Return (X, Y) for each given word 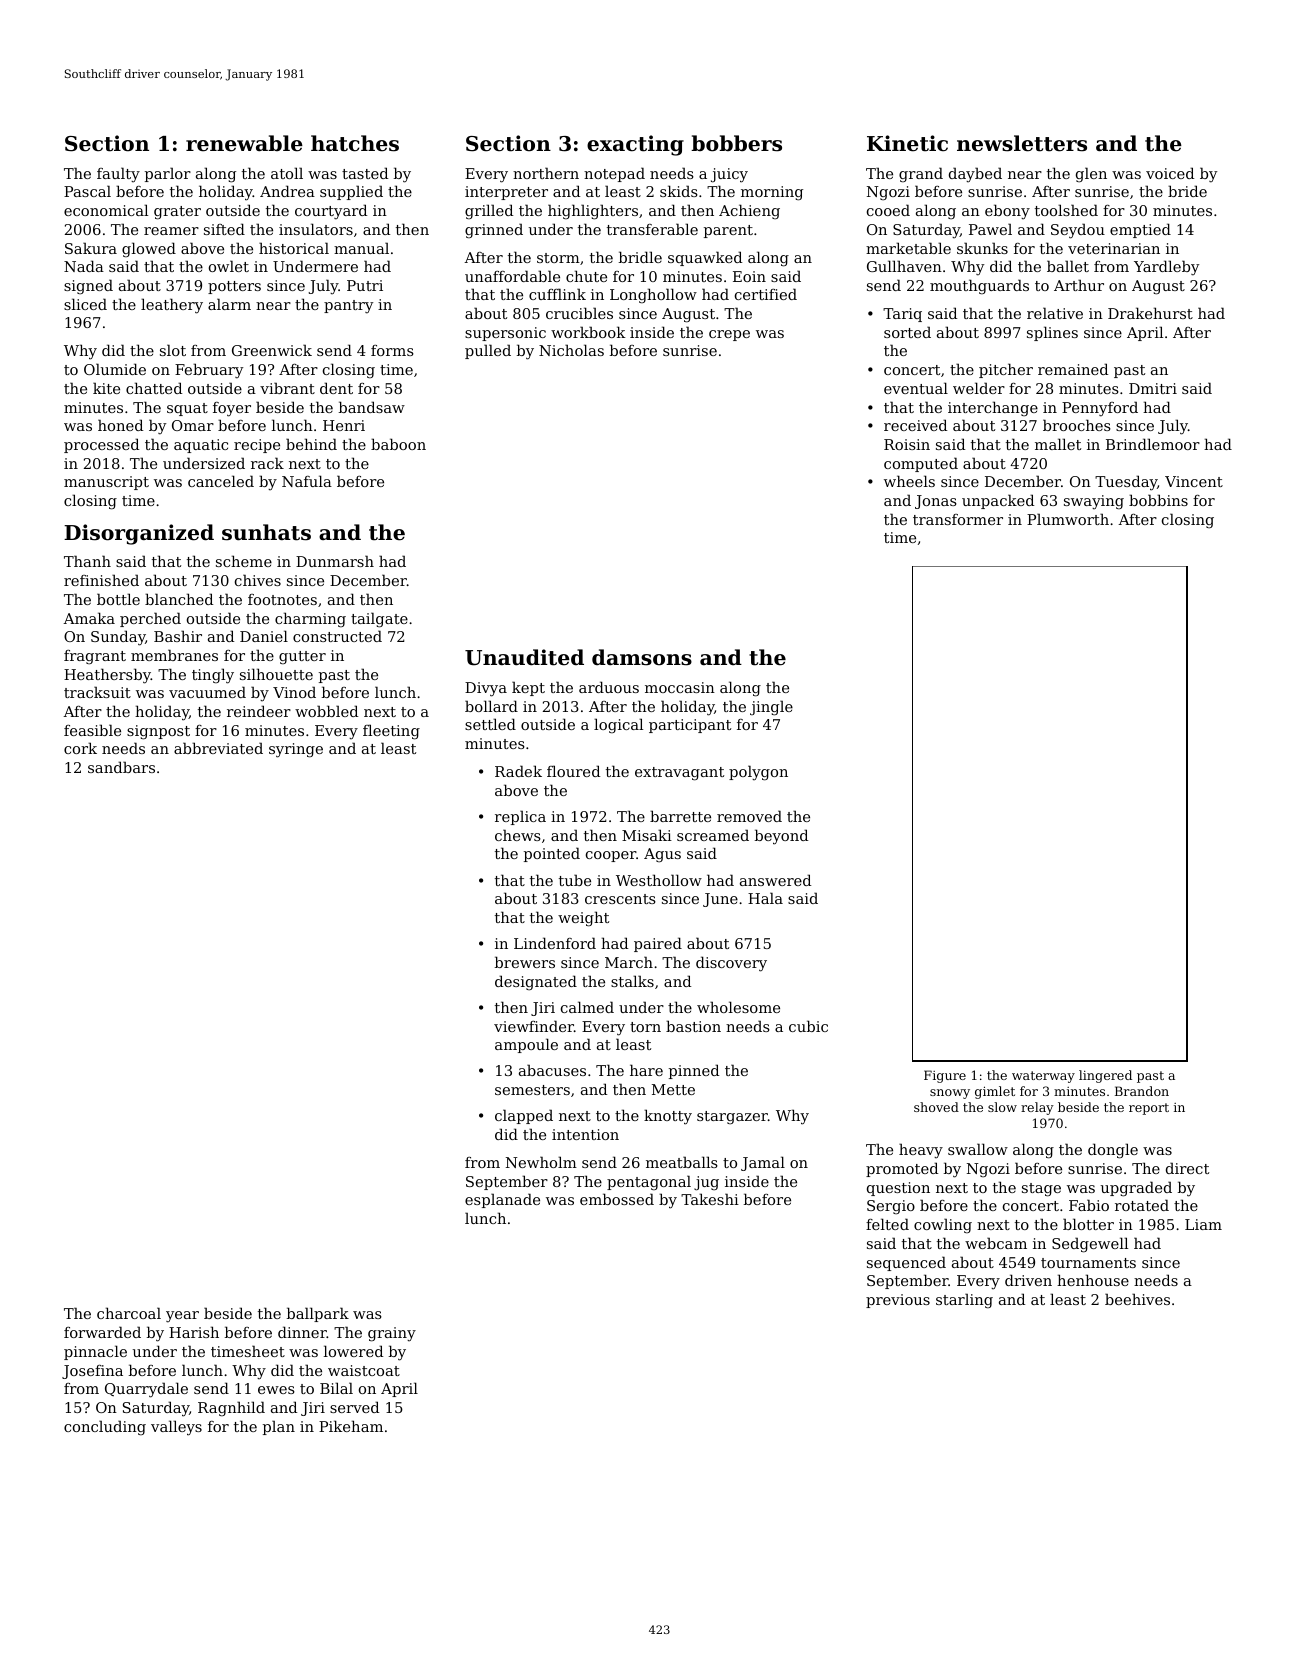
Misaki (647, 835)
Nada (84, 266)
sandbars (121, 767)
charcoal (129, 1313)
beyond (781, 837)
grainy (392, 1334)
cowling (943, 1225)
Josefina (92, 1372)
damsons (642, 657)
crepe (729, 335)
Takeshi (710, 1199)
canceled (221, 481)
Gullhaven (904, 266)
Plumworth (1068, 519)
